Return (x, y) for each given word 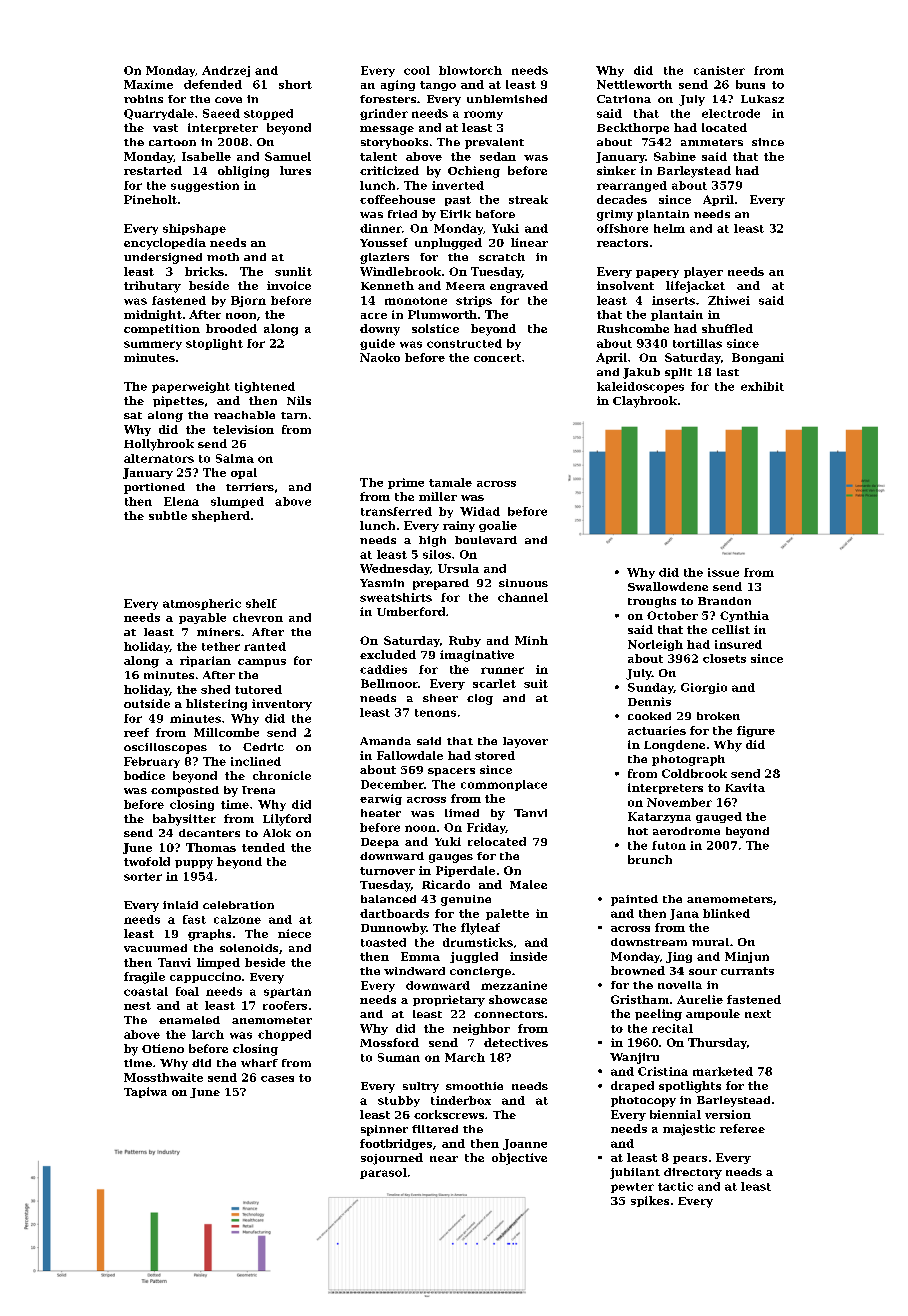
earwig (381, 799)
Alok (277, 833)
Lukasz (762, 99)
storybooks (394, 143)
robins (143, 99)
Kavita (745, 787)
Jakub (641, 373)
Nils (299, 400)
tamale (450, 482)
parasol (383, 1173)
